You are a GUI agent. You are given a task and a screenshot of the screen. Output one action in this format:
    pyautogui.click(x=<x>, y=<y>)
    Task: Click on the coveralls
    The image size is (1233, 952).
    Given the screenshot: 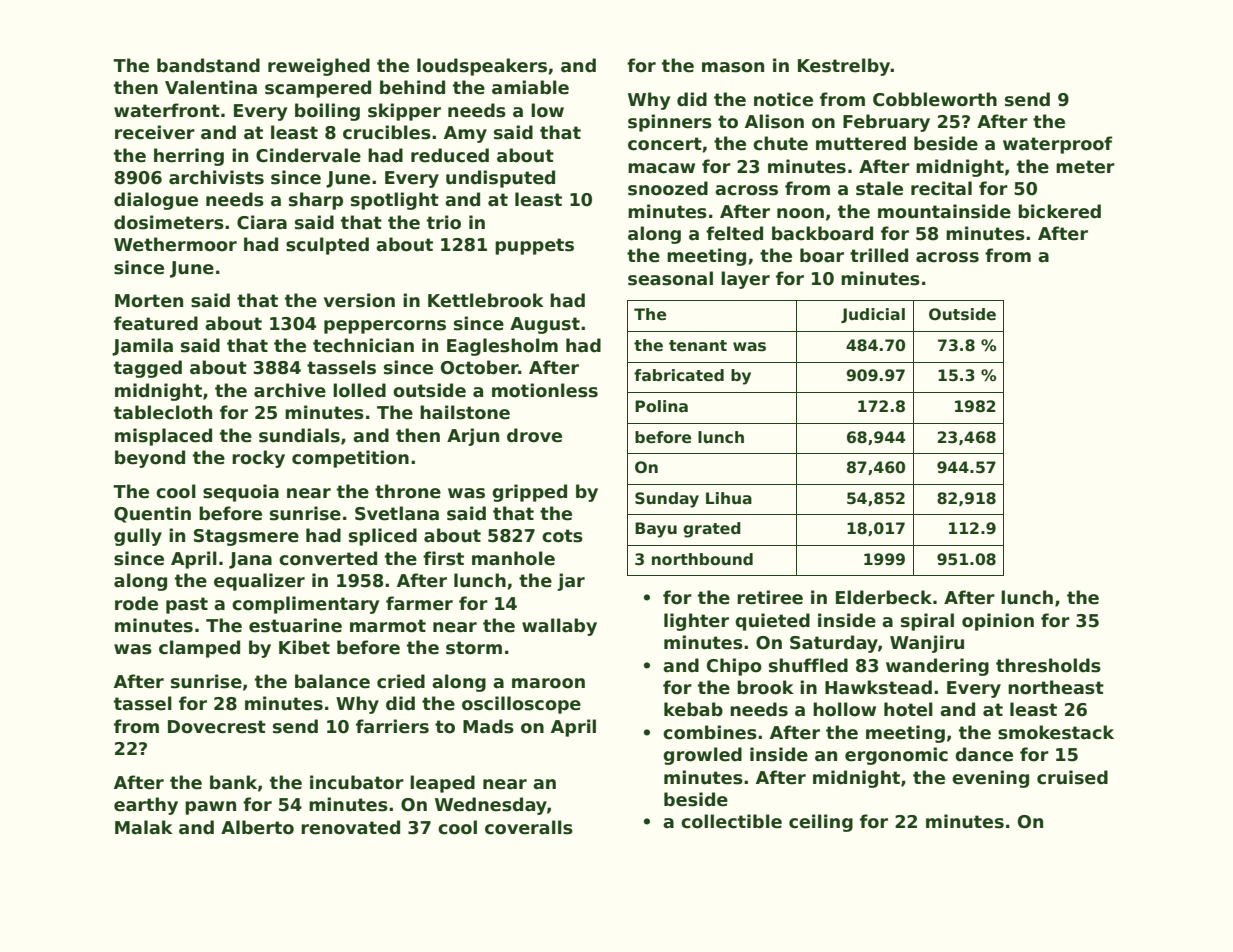 What is the action you would take?
    pyautogui.click(x=529, y=827)
